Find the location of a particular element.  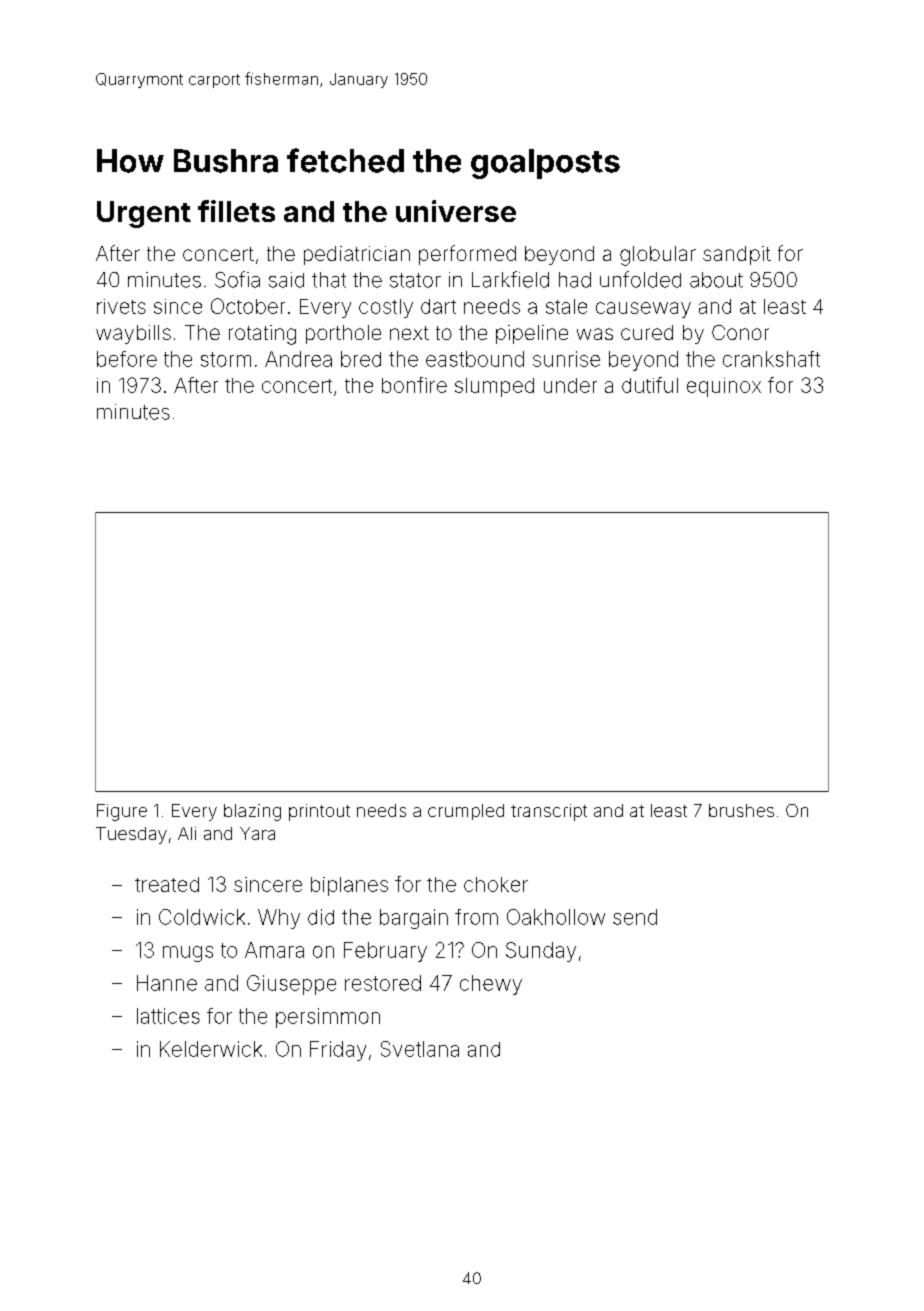

Kelderwick is located at coordinates (211, 1049).
